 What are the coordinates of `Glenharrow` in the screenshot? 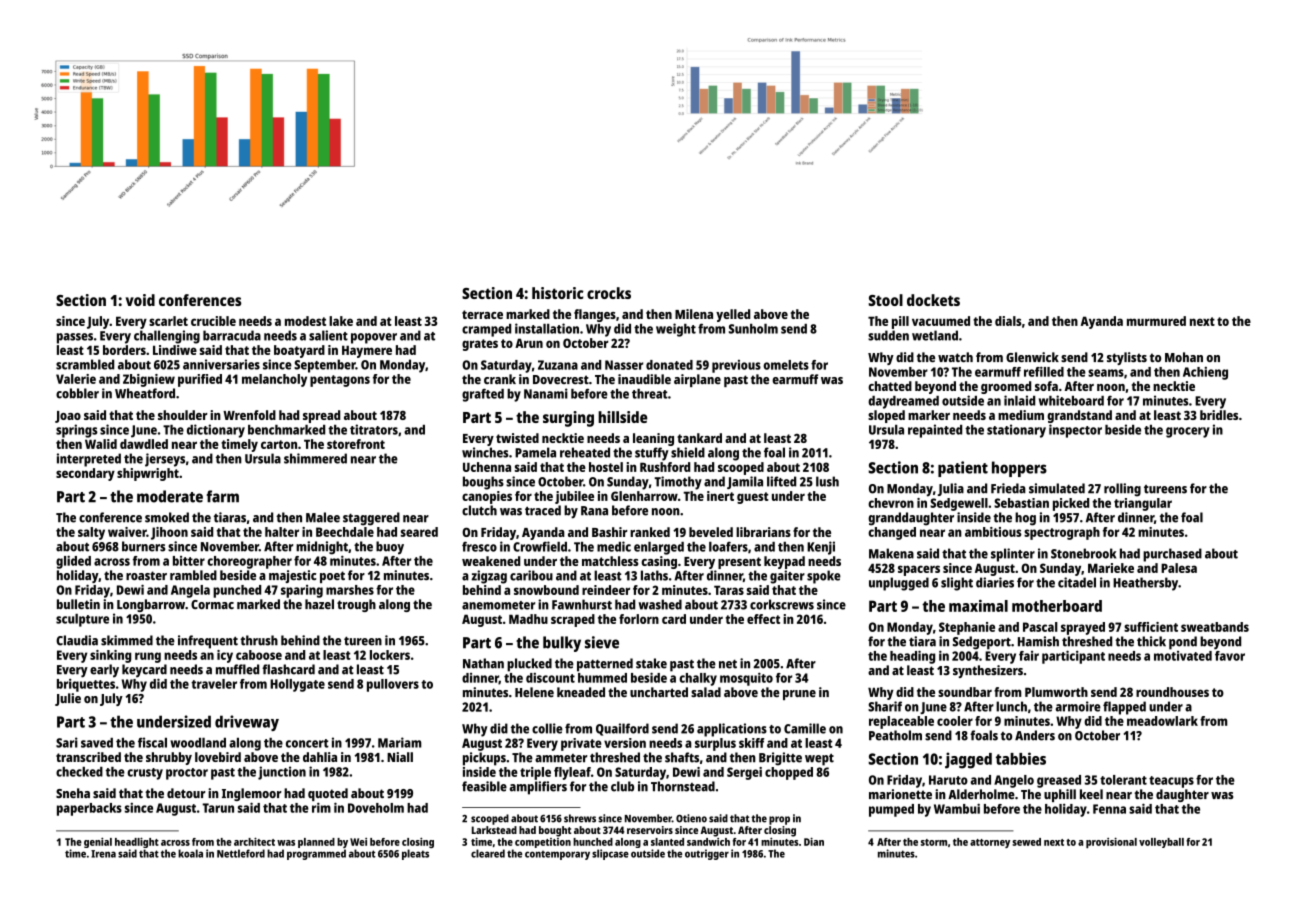 It's located at (644, 496).
